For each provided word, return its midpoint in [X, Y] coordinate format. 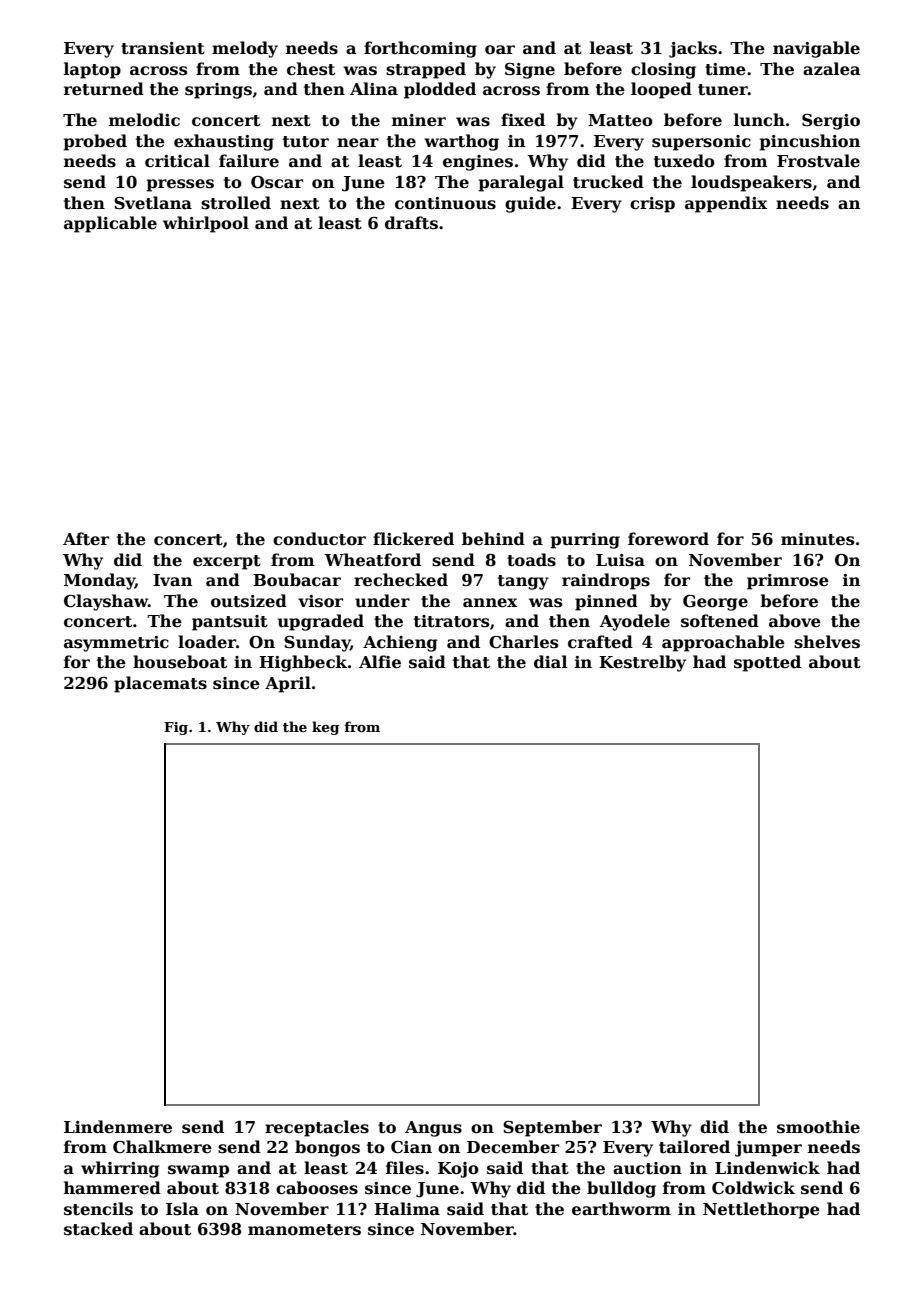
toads [531, 560]
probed [95, 142]
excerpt [227, 562]
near [358, 142]
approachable [723, 643]
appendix [726, 204]
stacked [98, 1229]
